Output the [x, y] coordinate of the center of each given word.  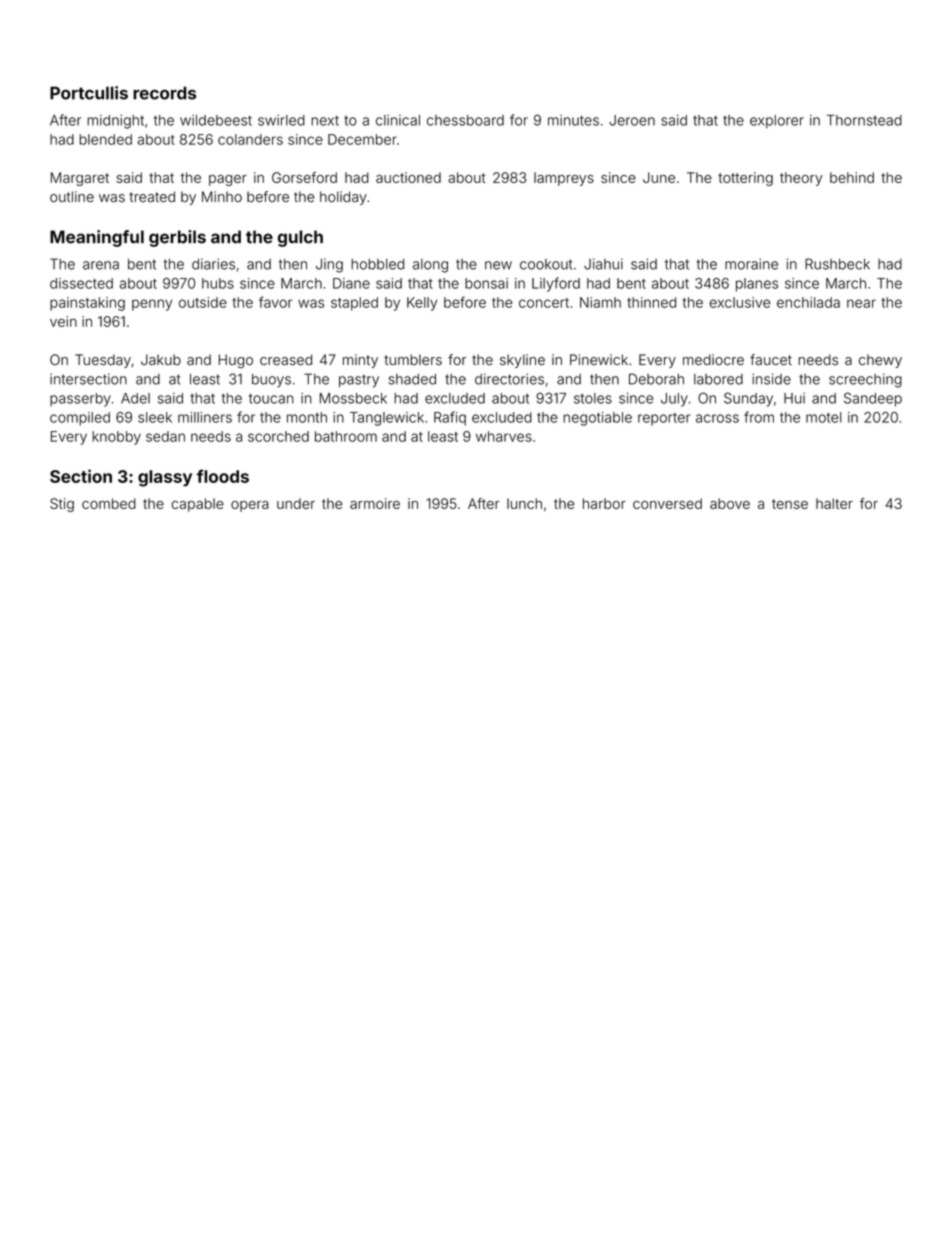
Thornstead [864, 120]
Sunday [748, 399]
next [325, 120]
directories [509, 379]
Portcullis [89, 93]
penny [152, 305]
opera [250, 506]
